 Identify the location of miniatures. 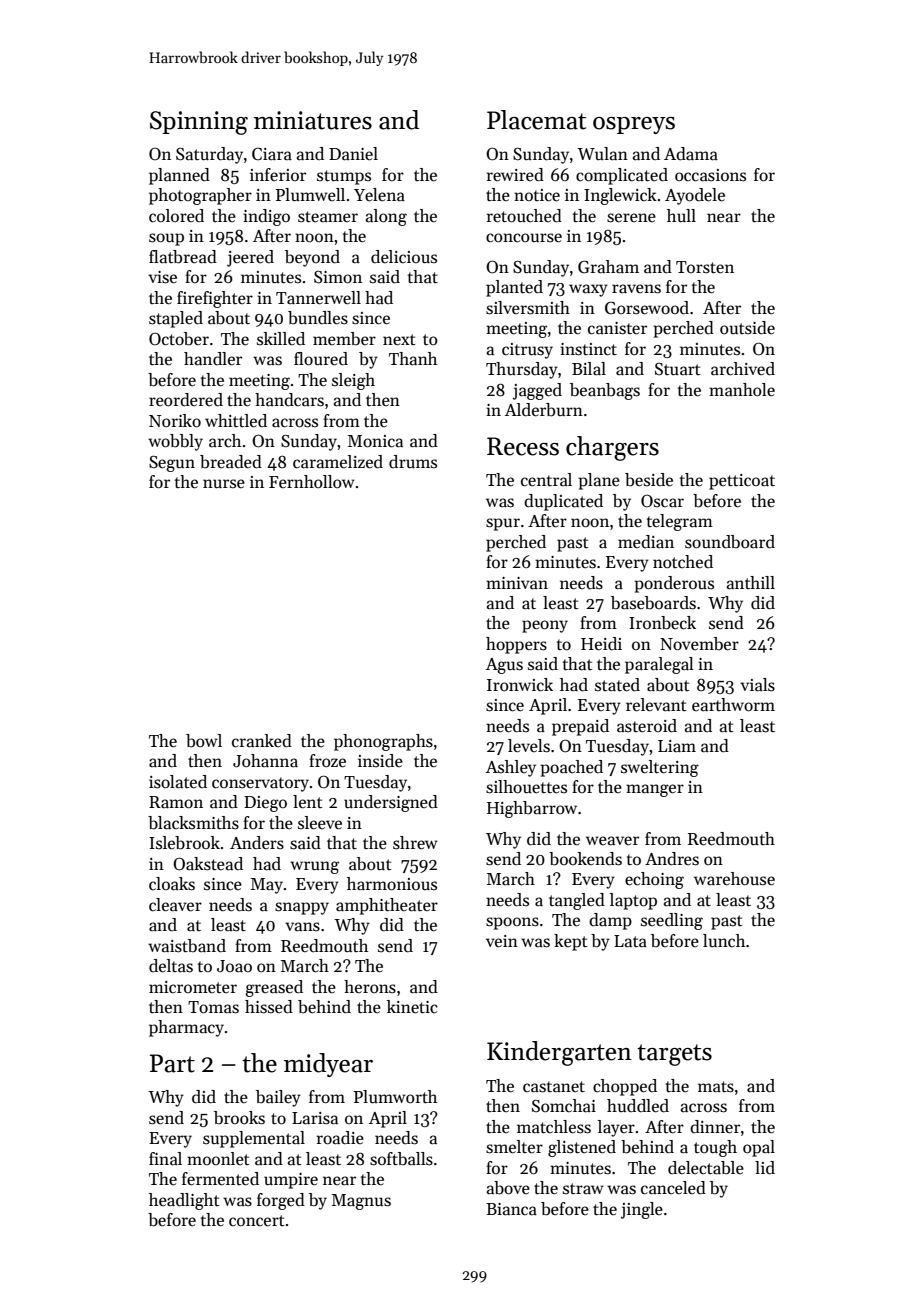
(313, 120).
